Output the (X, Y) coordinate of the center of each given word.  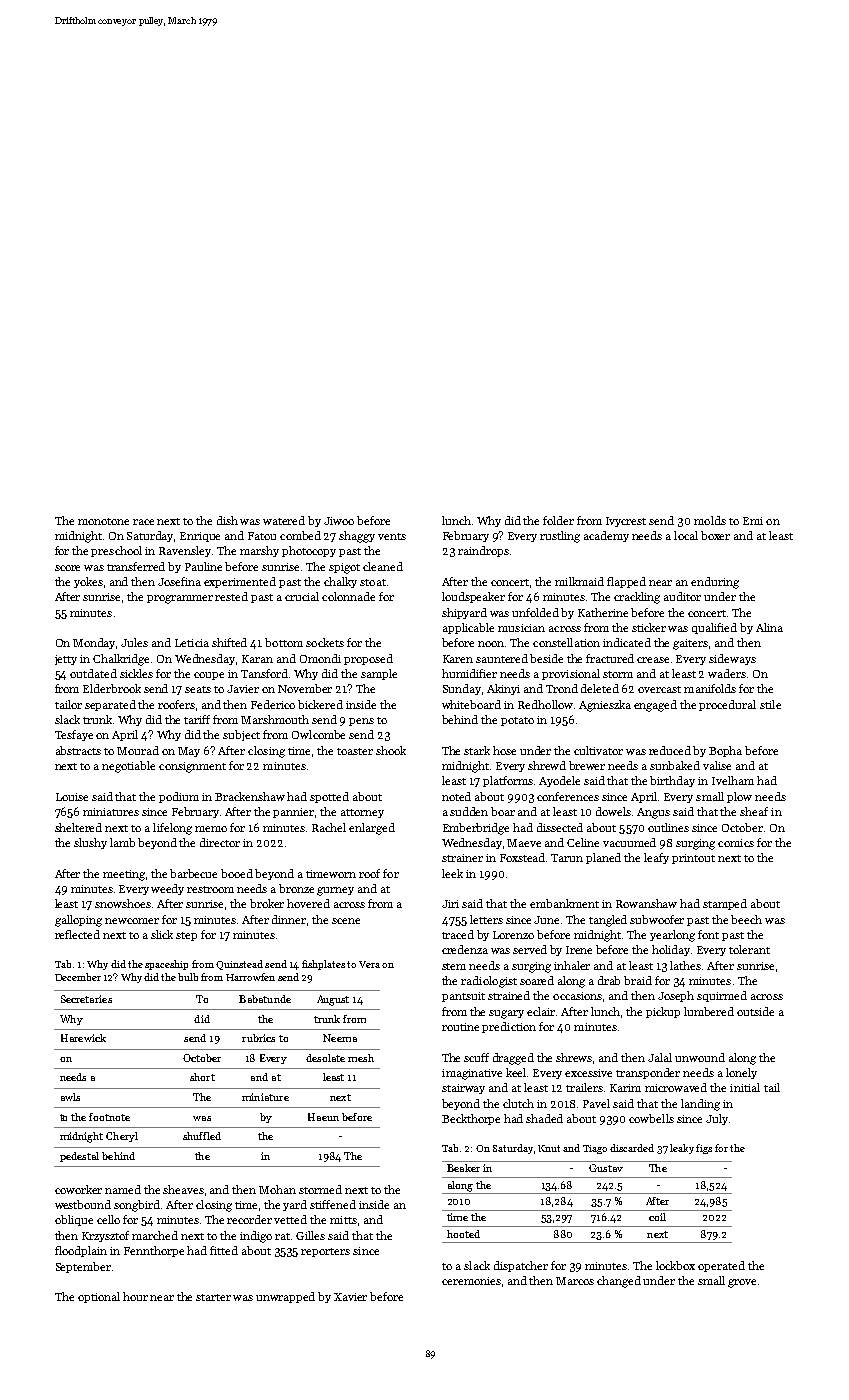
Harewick (83, 1038)
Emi (753, 521)
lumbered (709, 1011)
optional (99, 1297)
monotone (103, 521)
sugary (506, 1014)
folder (558, 520)
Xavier (350, 1297)
